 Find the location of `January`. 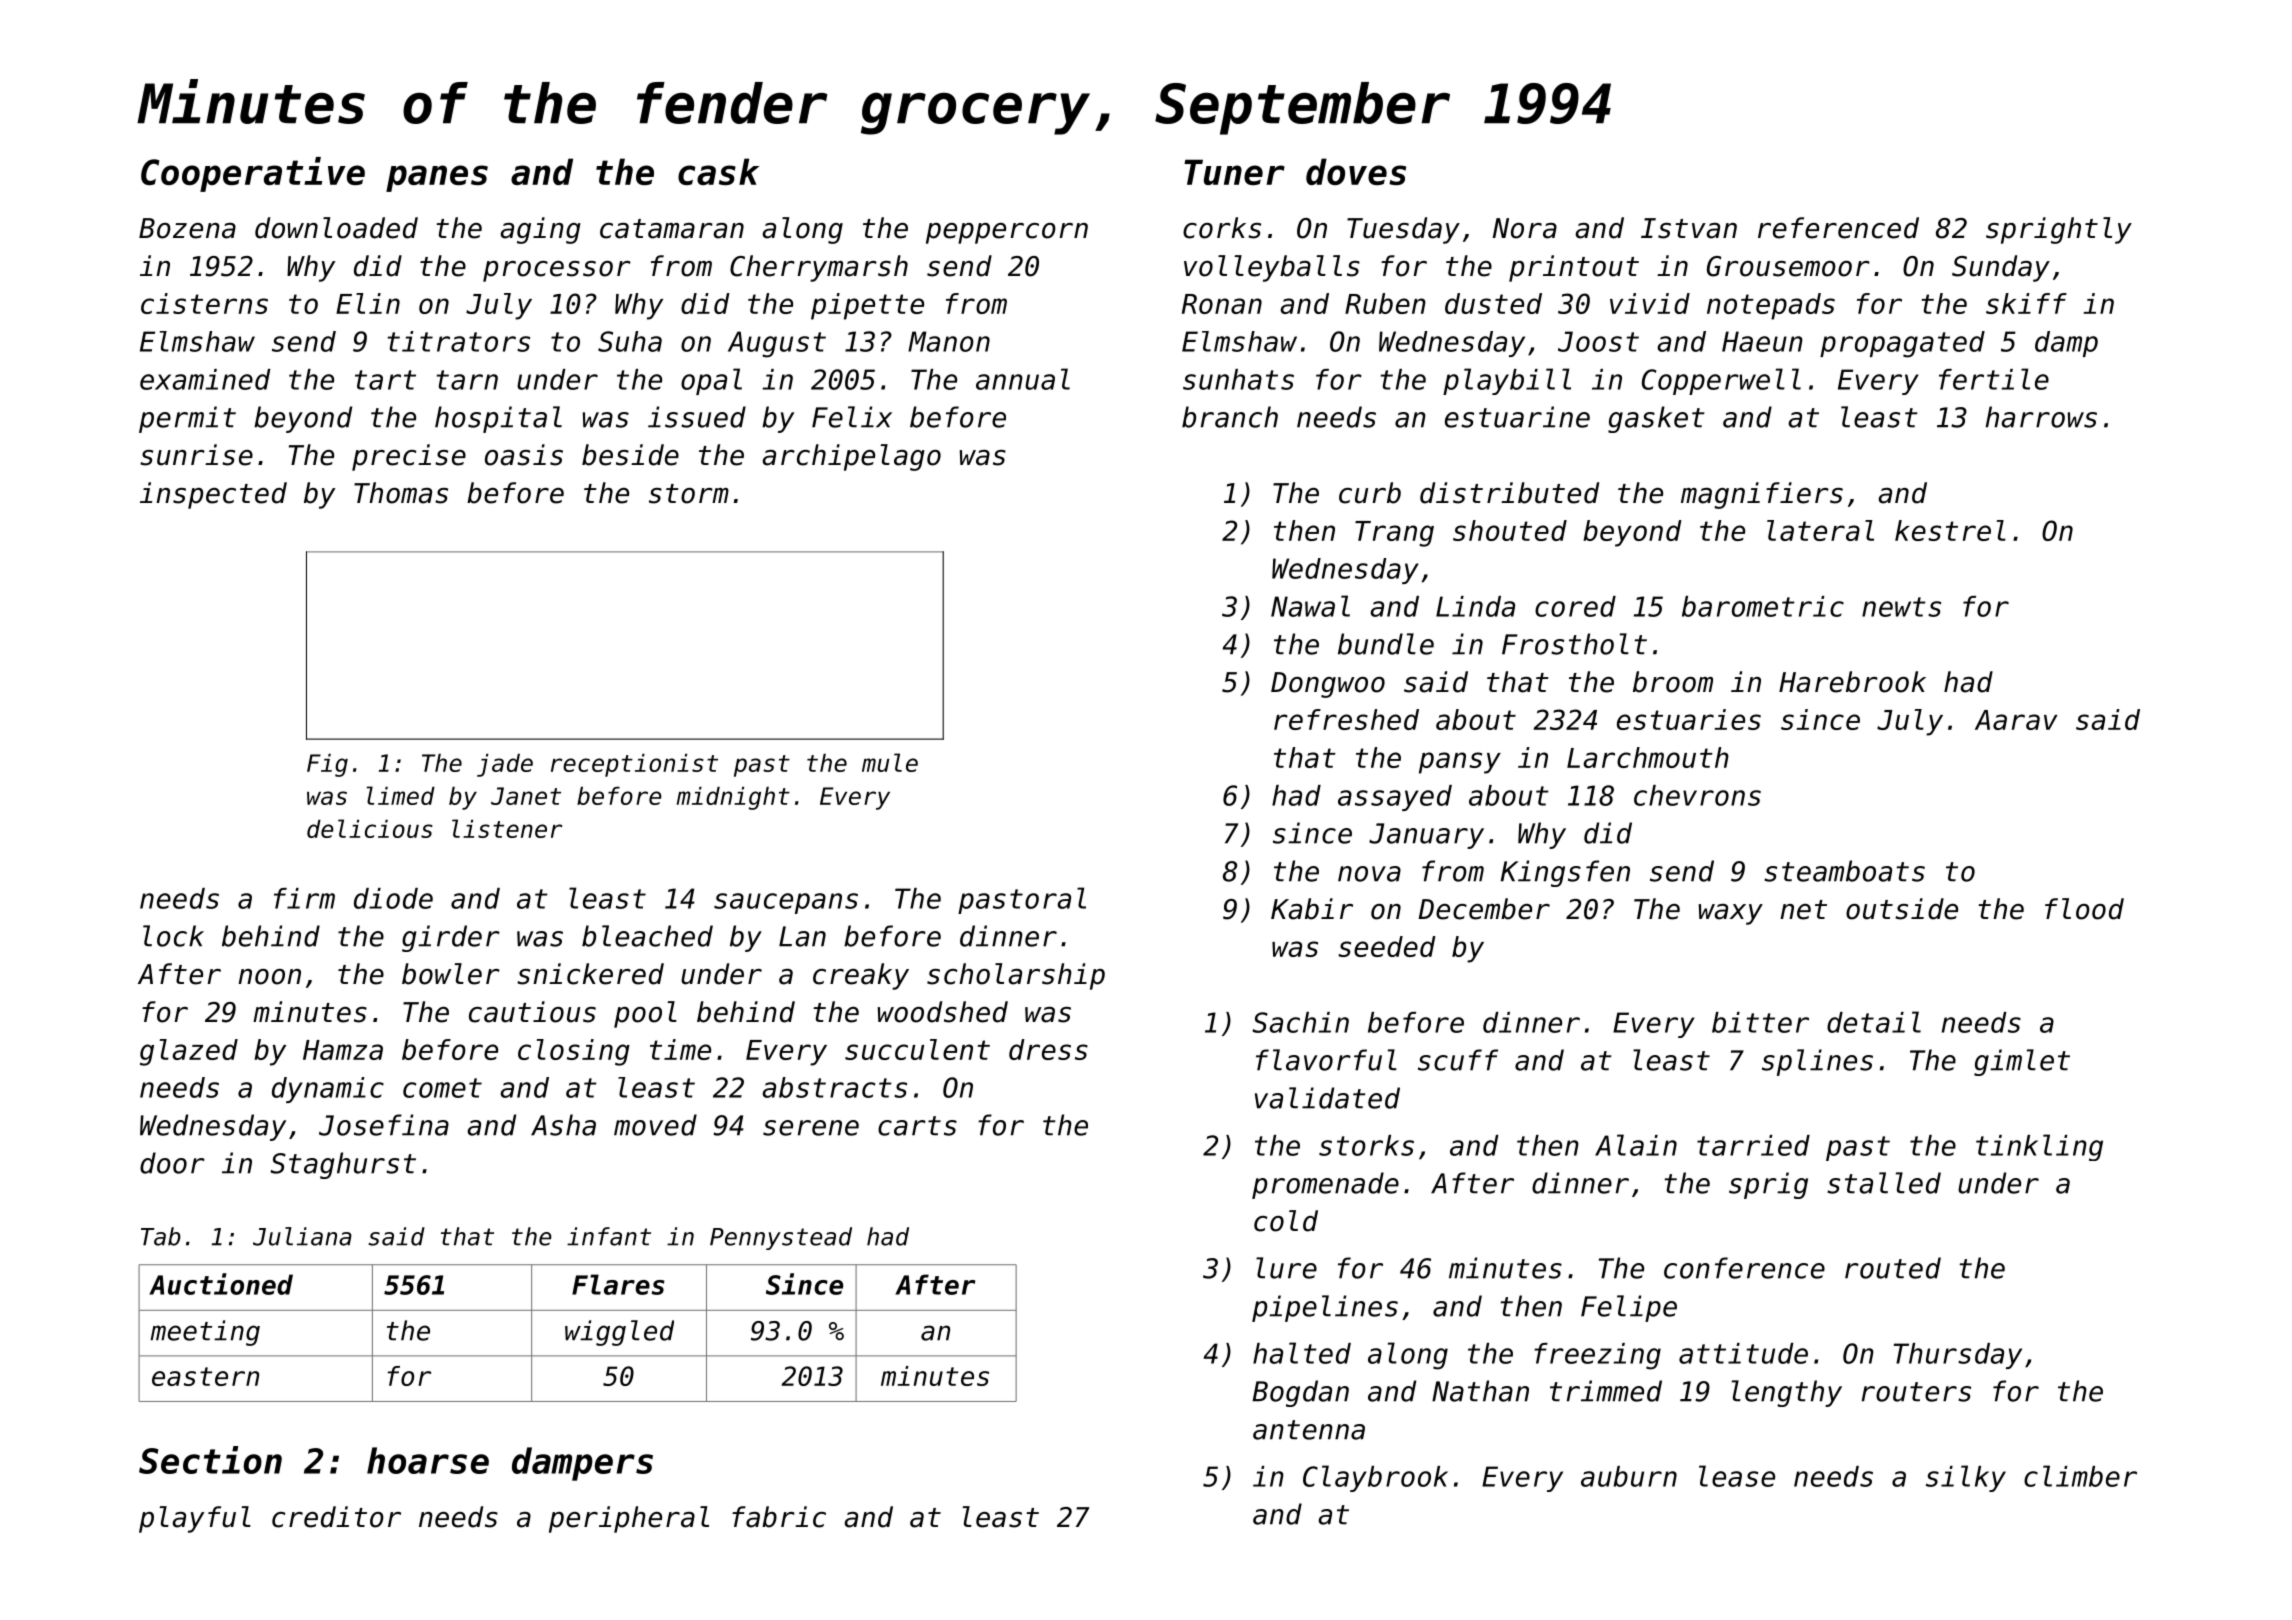

January is located at coordinates (1426, 836).
